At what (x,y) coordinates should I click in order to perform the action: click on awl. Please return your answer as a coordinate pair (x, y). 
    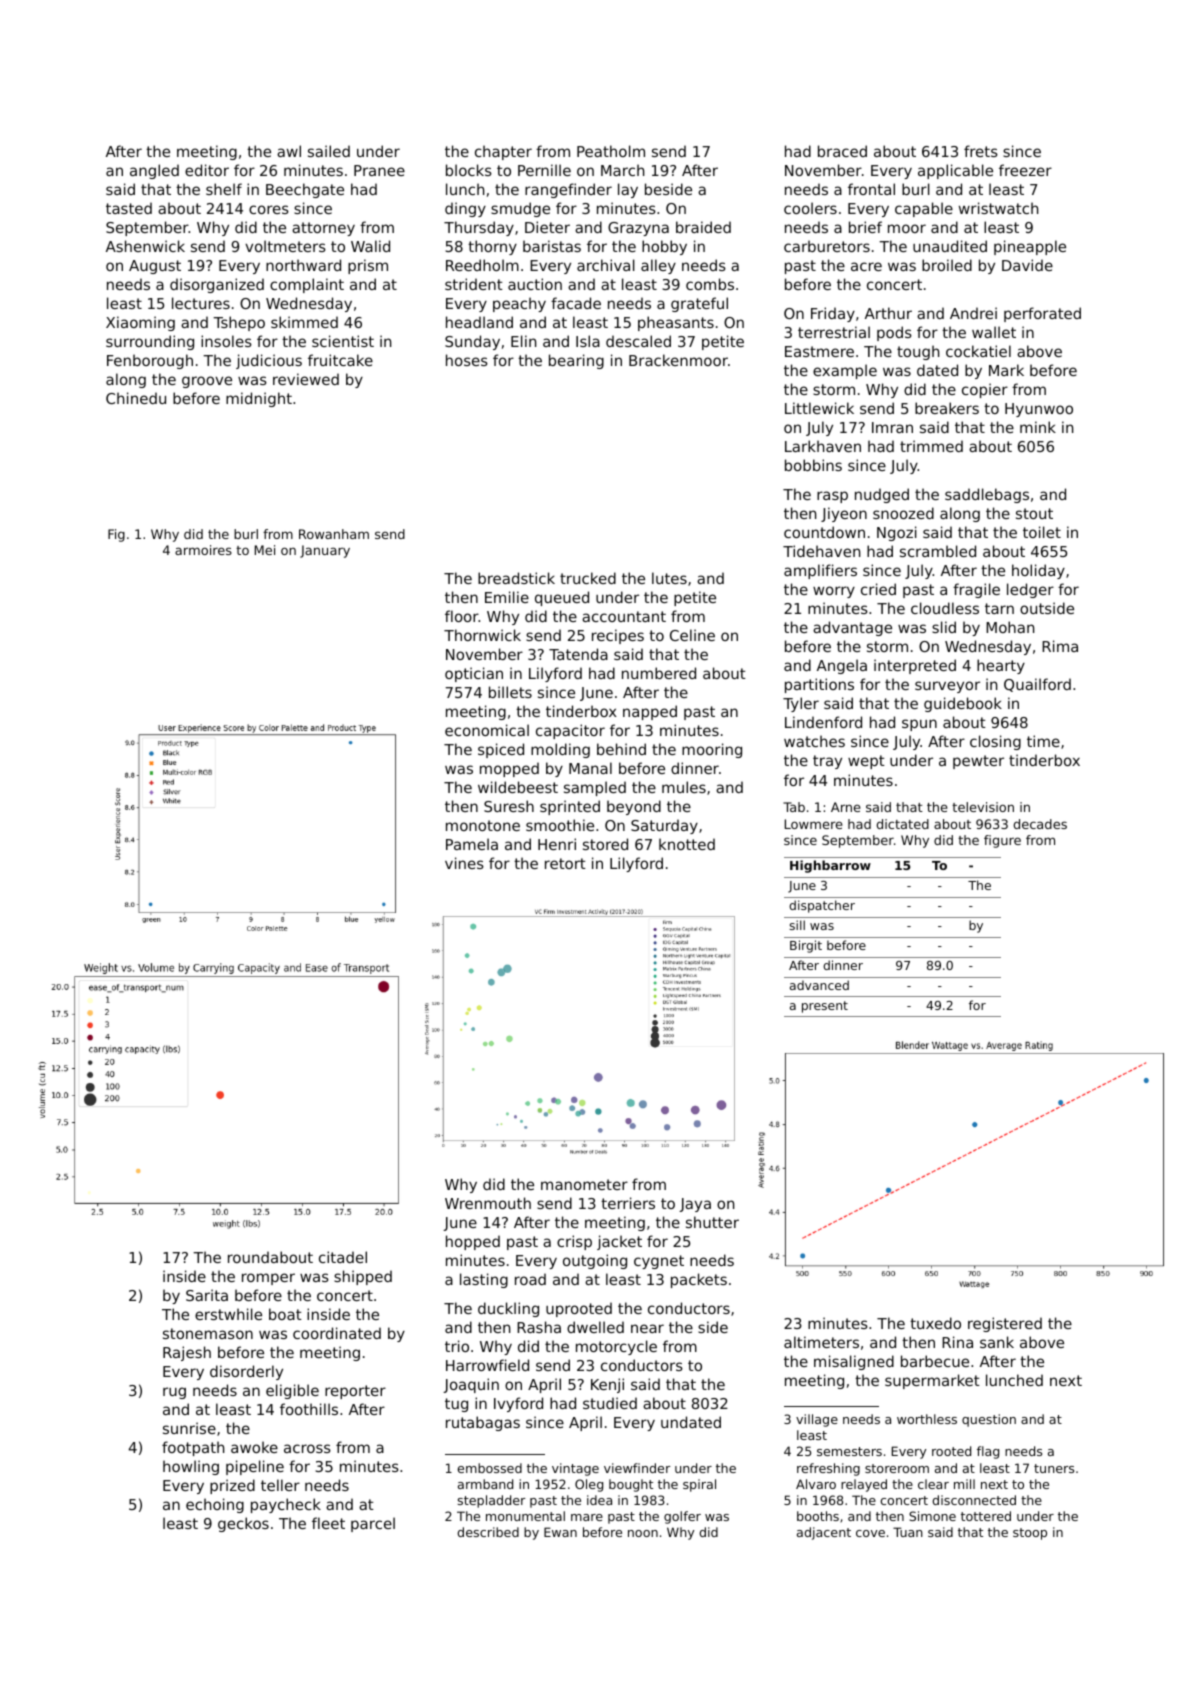
    Looking at the image, I should click on (289, 151).
